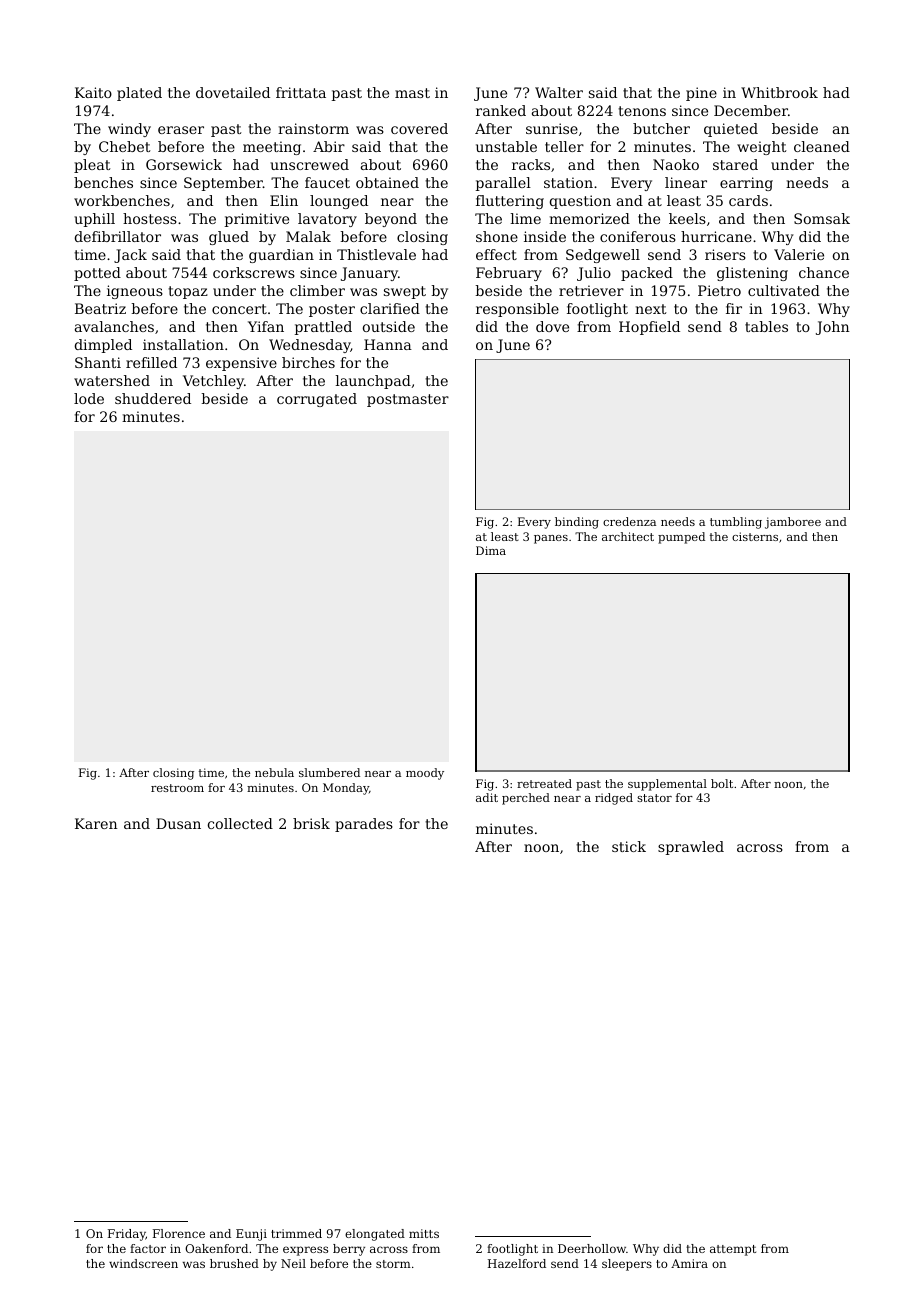 This image has width=924, height=1308. I want to click on hostess, so click(150, 218).
